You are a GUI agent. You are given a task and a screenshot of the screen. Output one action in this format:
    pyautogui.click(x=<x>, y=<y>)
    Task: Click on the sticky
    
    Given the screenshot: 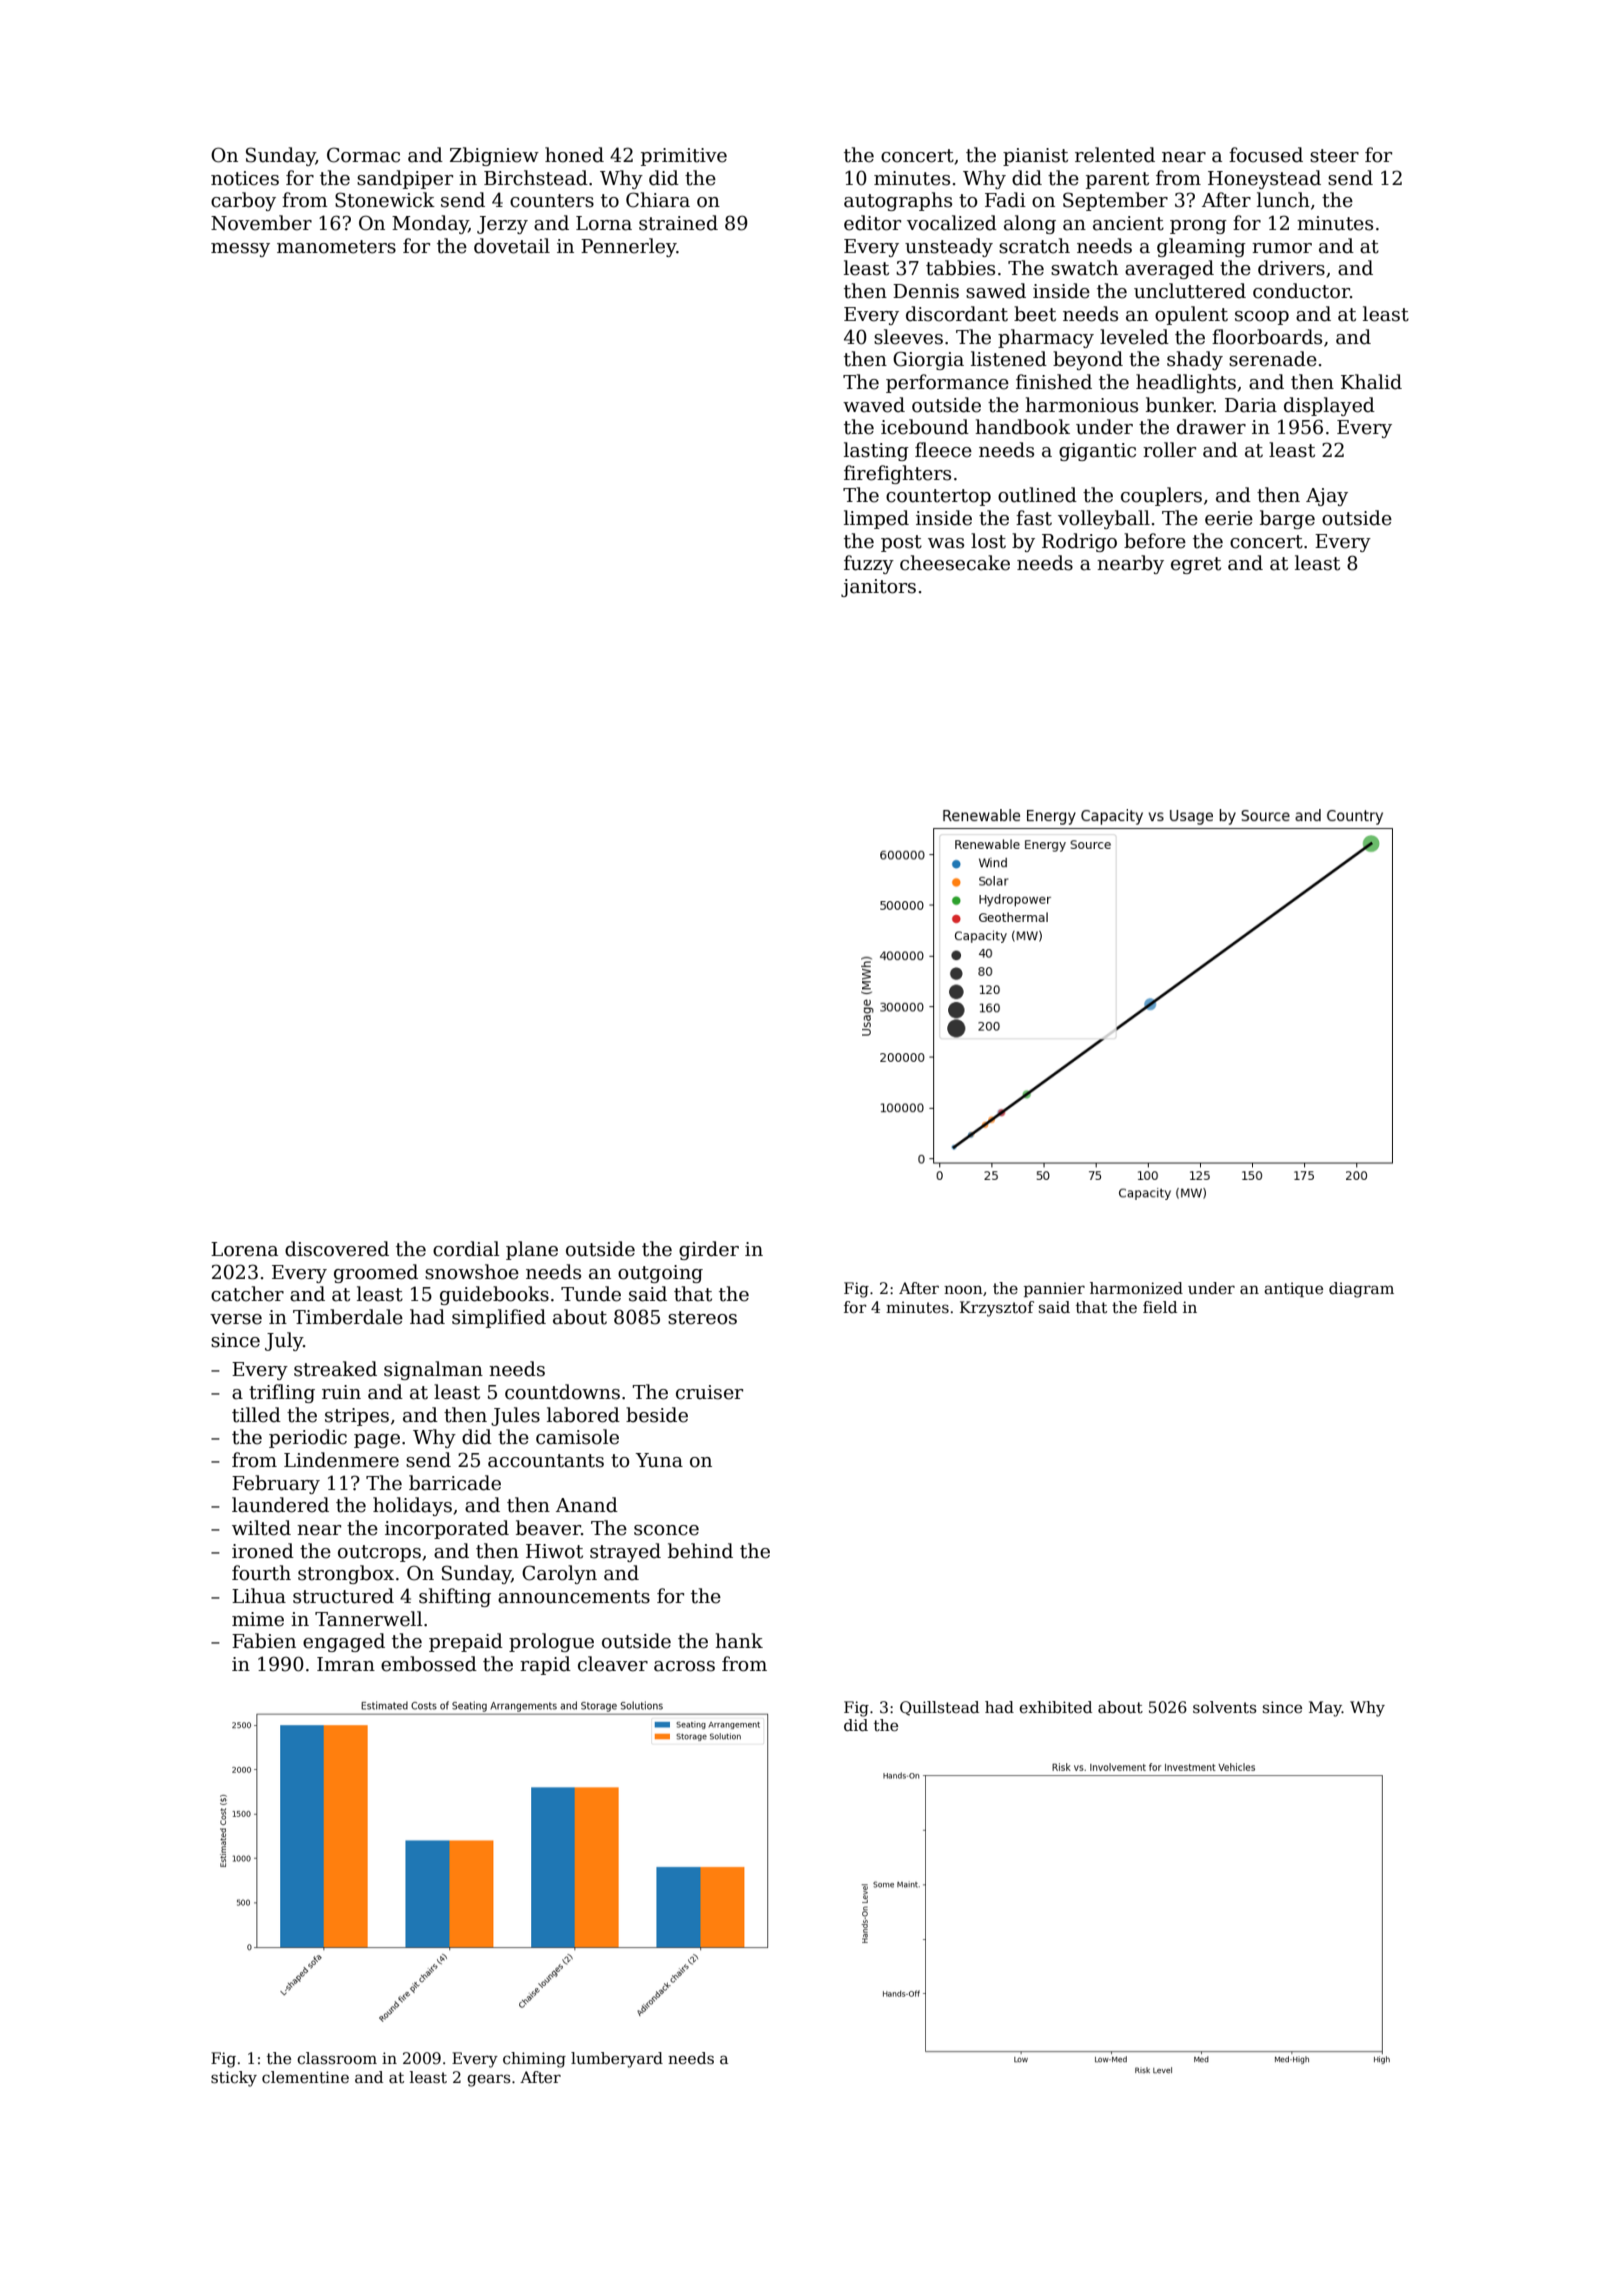 What is the action you would take?
    pyautogui.click(x=234, y=2079)
